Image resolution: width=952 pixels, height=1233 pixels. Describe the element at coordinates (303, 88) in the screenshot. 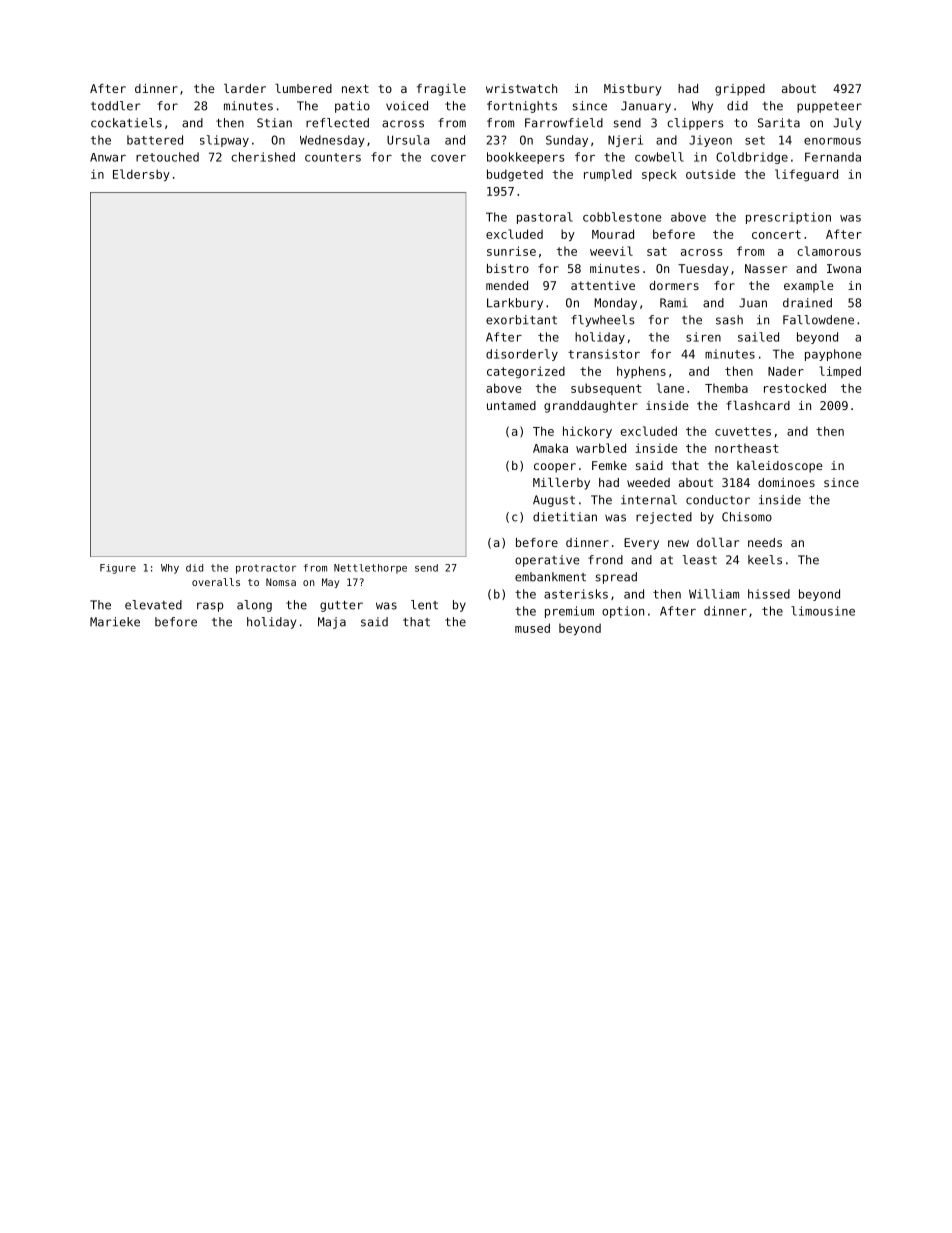

I see `lumbered` at that location.
